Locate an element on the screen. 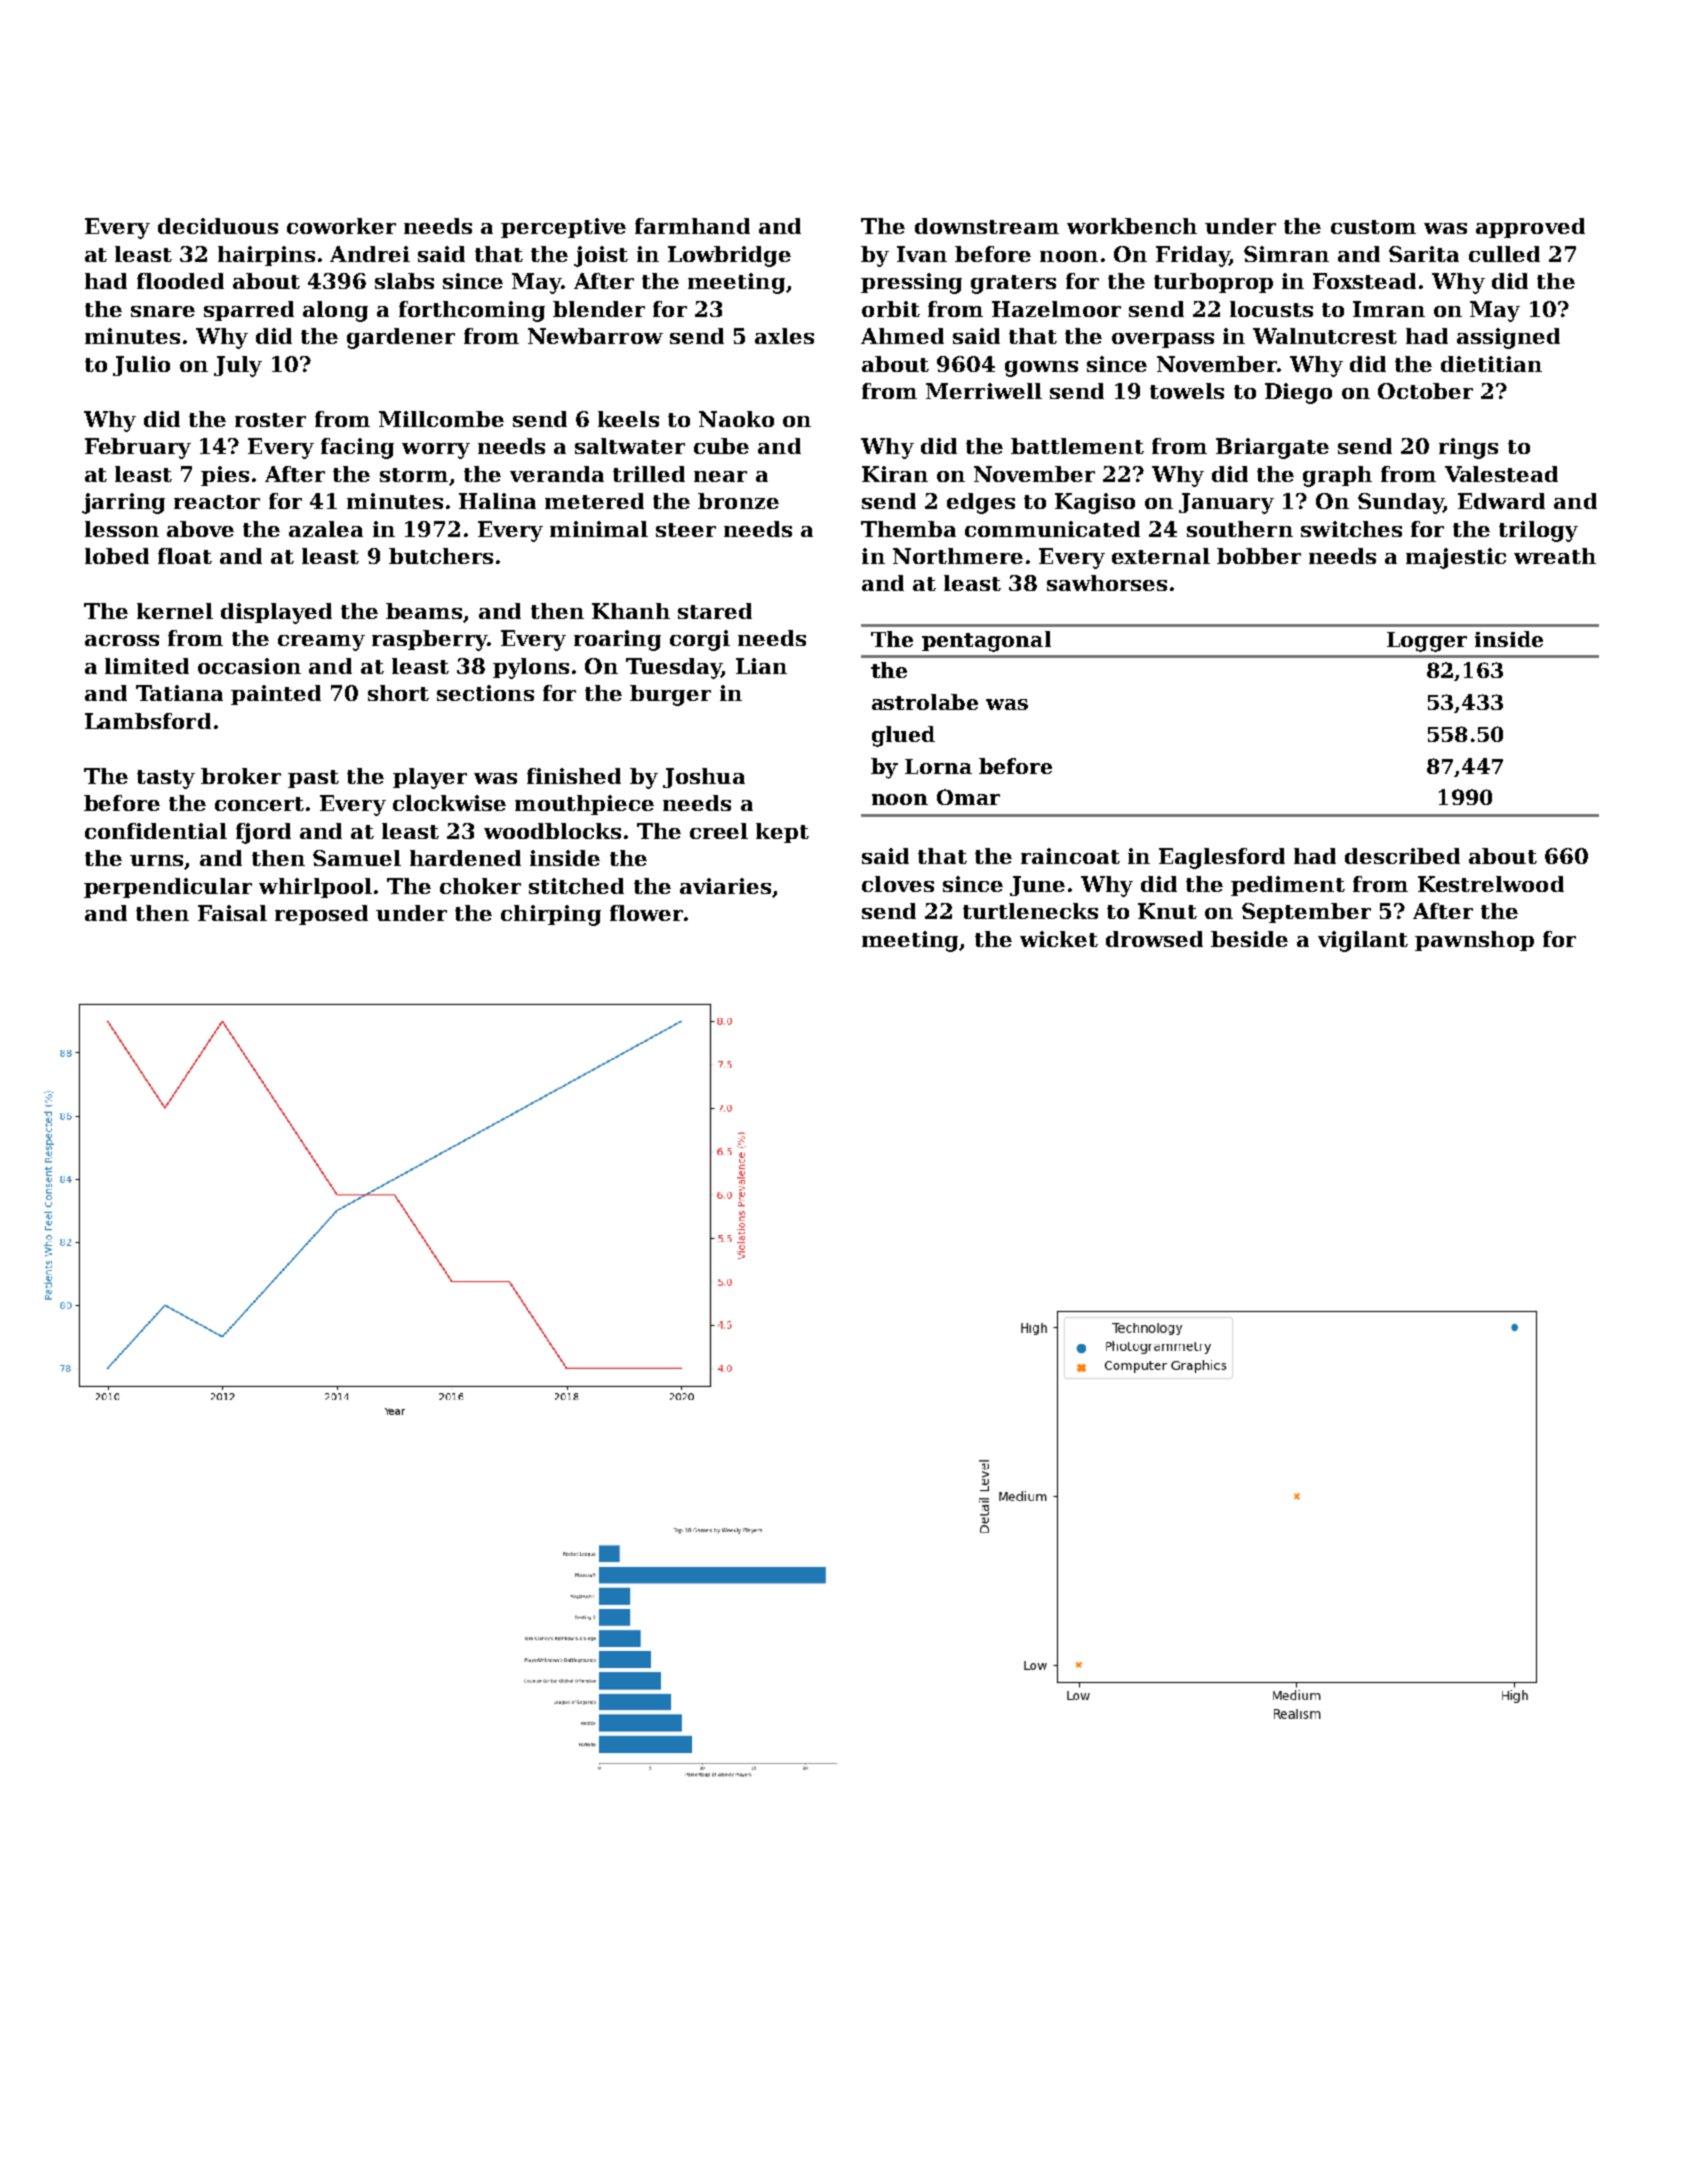 The height and width of the screenshot is (2178, 1683). Joshua is located at coordinates (704, 778).
